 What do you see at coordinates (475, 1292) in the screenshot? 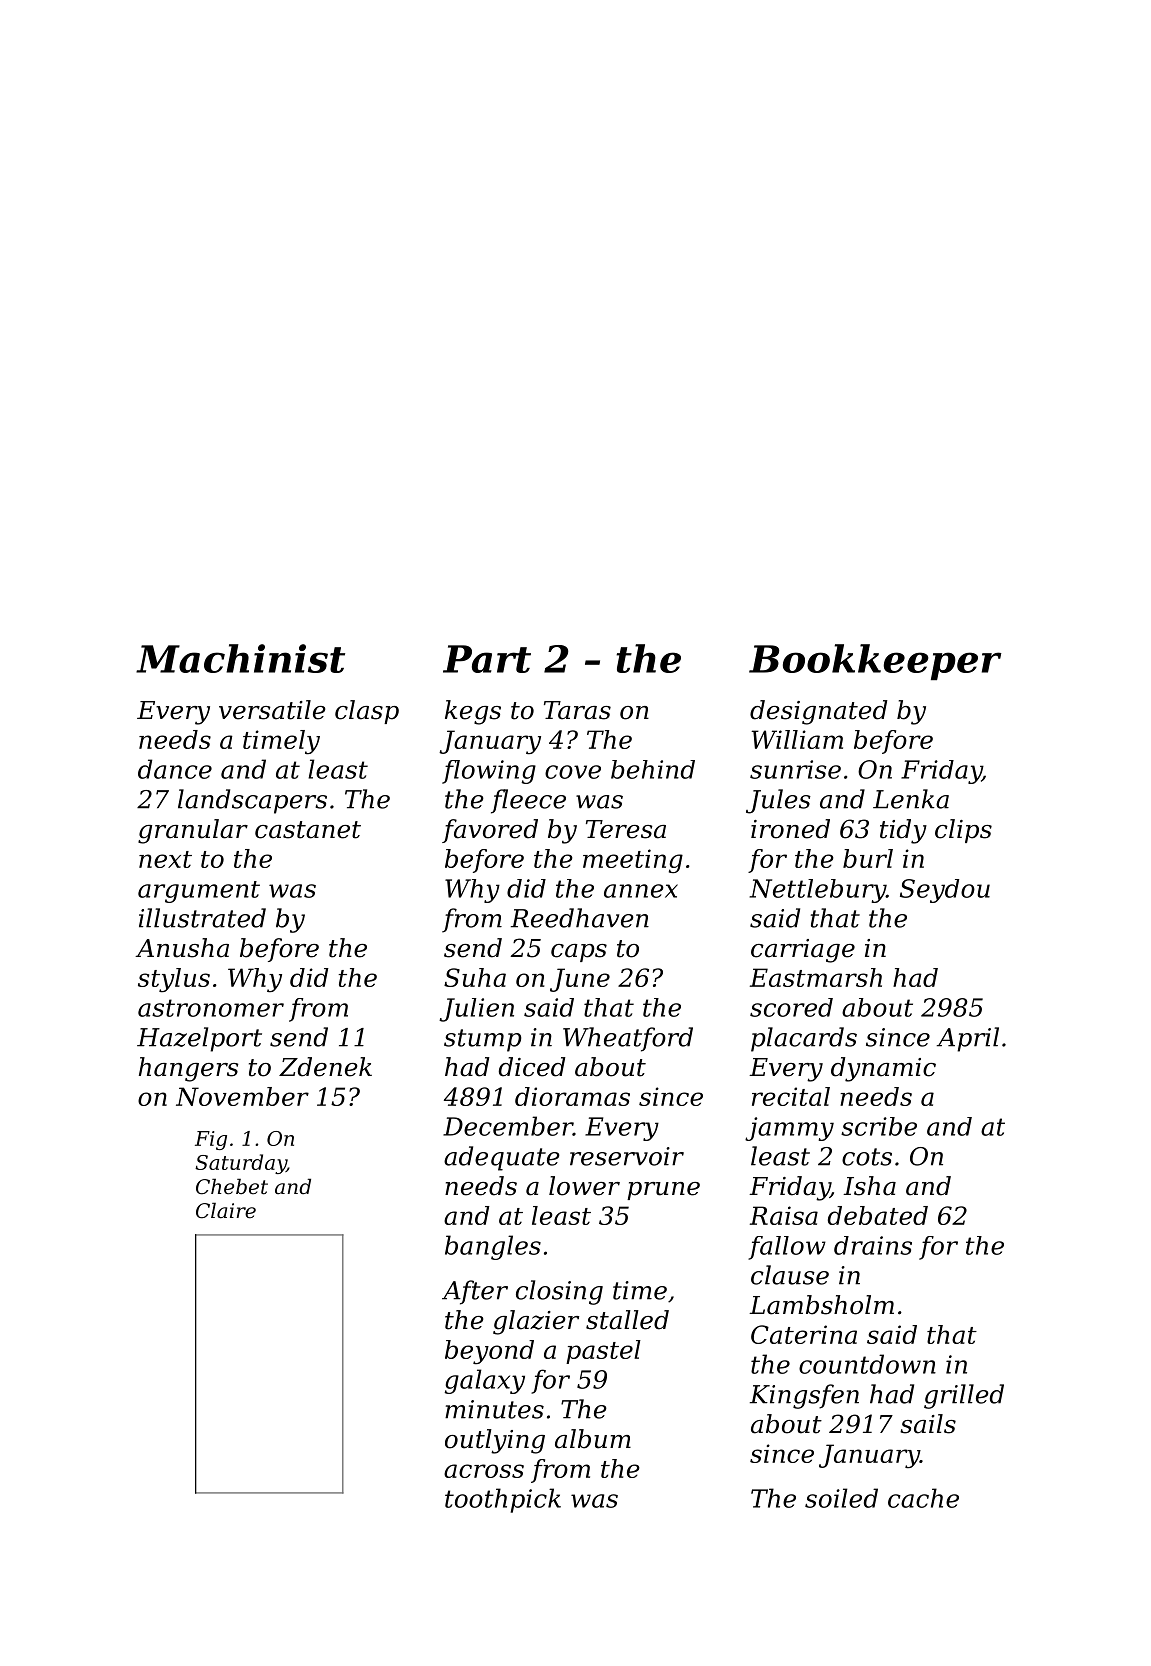
I see `After` at bounding box center [475, 1292].
